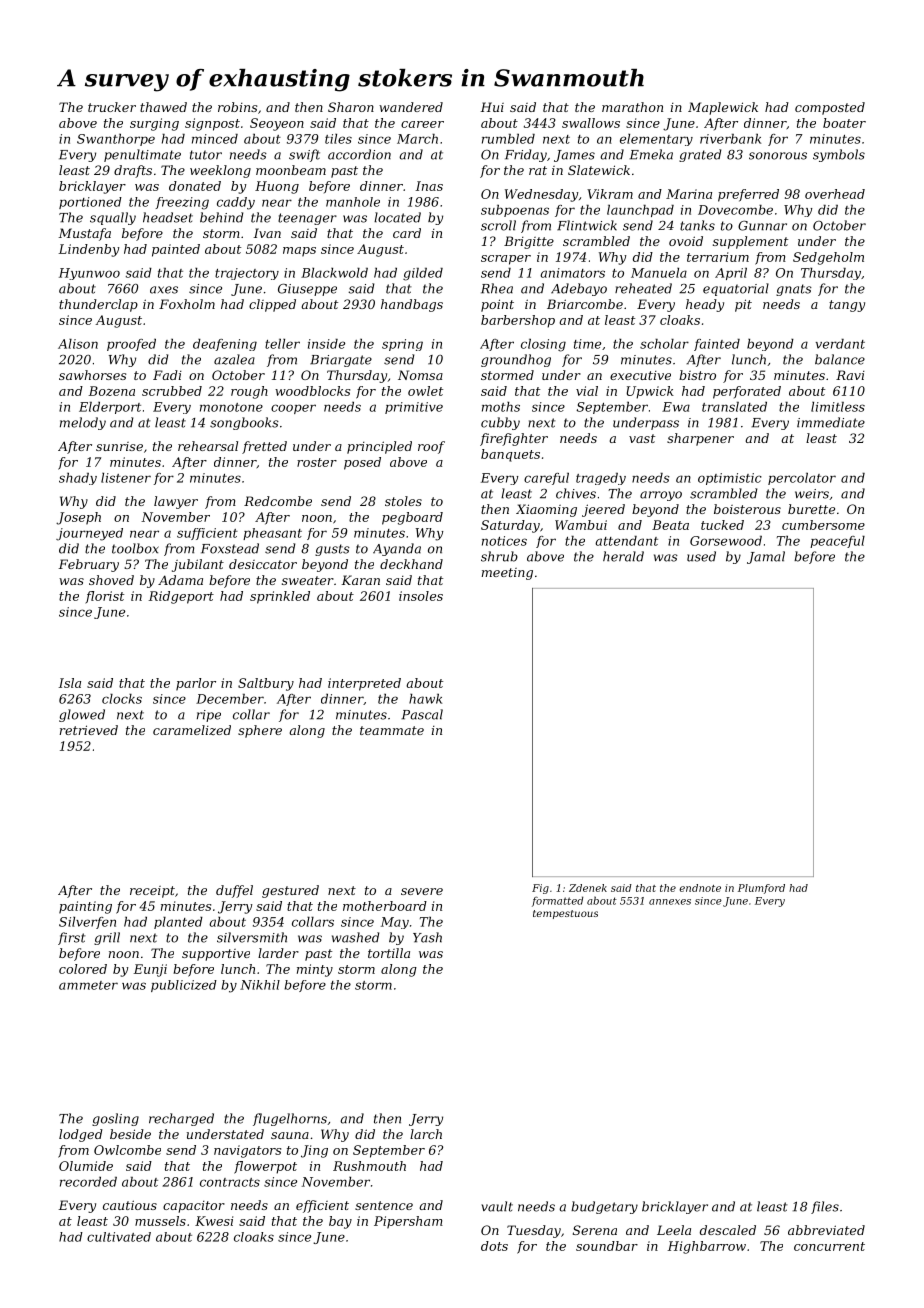 The height and width of the screenshot is (1308, 924). What do you see at coordinates (362, 463) in the screenshot?
I see `posed` at bounding box center [362, 463].
